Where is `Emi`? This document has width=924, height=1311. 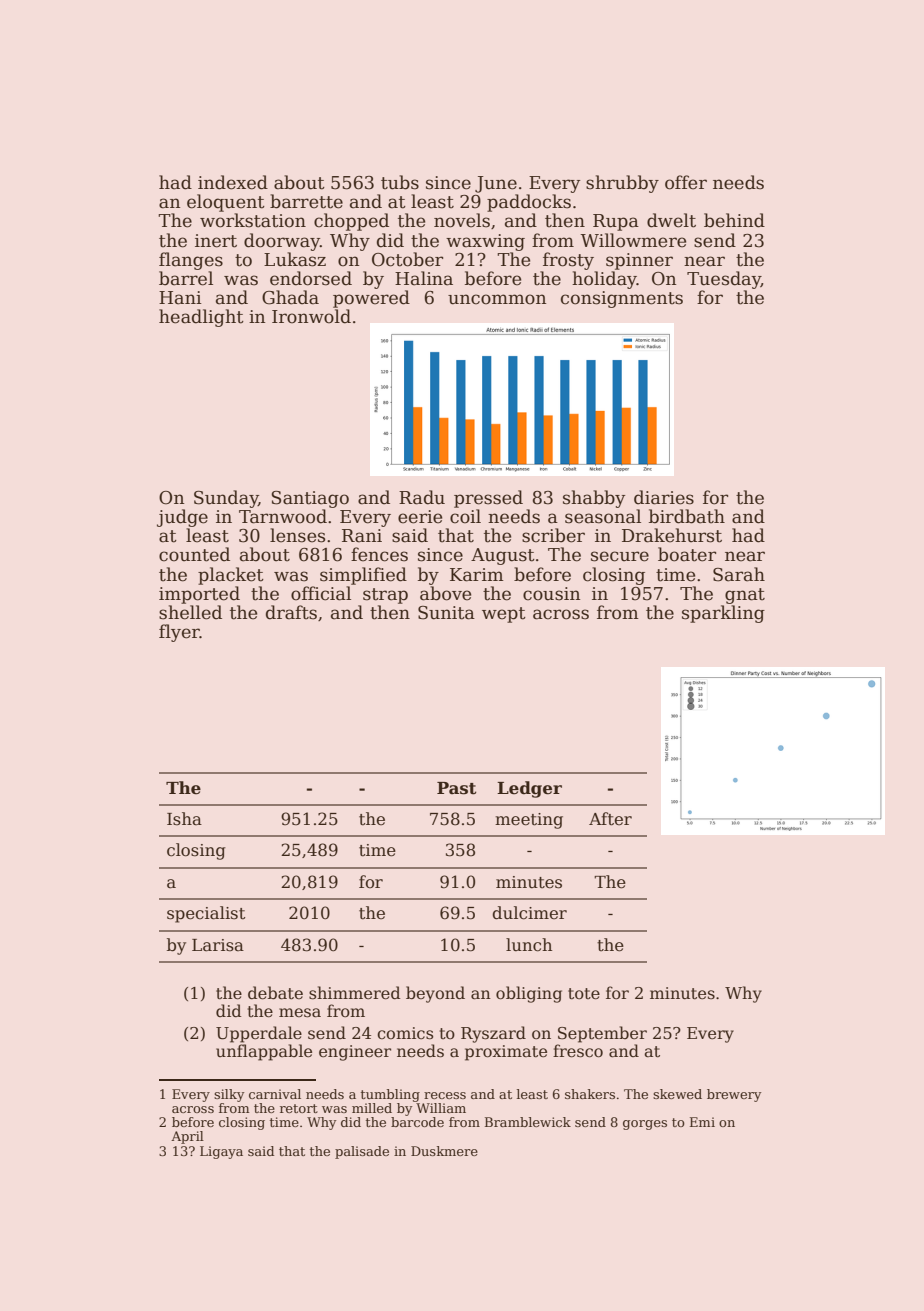
Emi is located at coordinates (702, 1122).
